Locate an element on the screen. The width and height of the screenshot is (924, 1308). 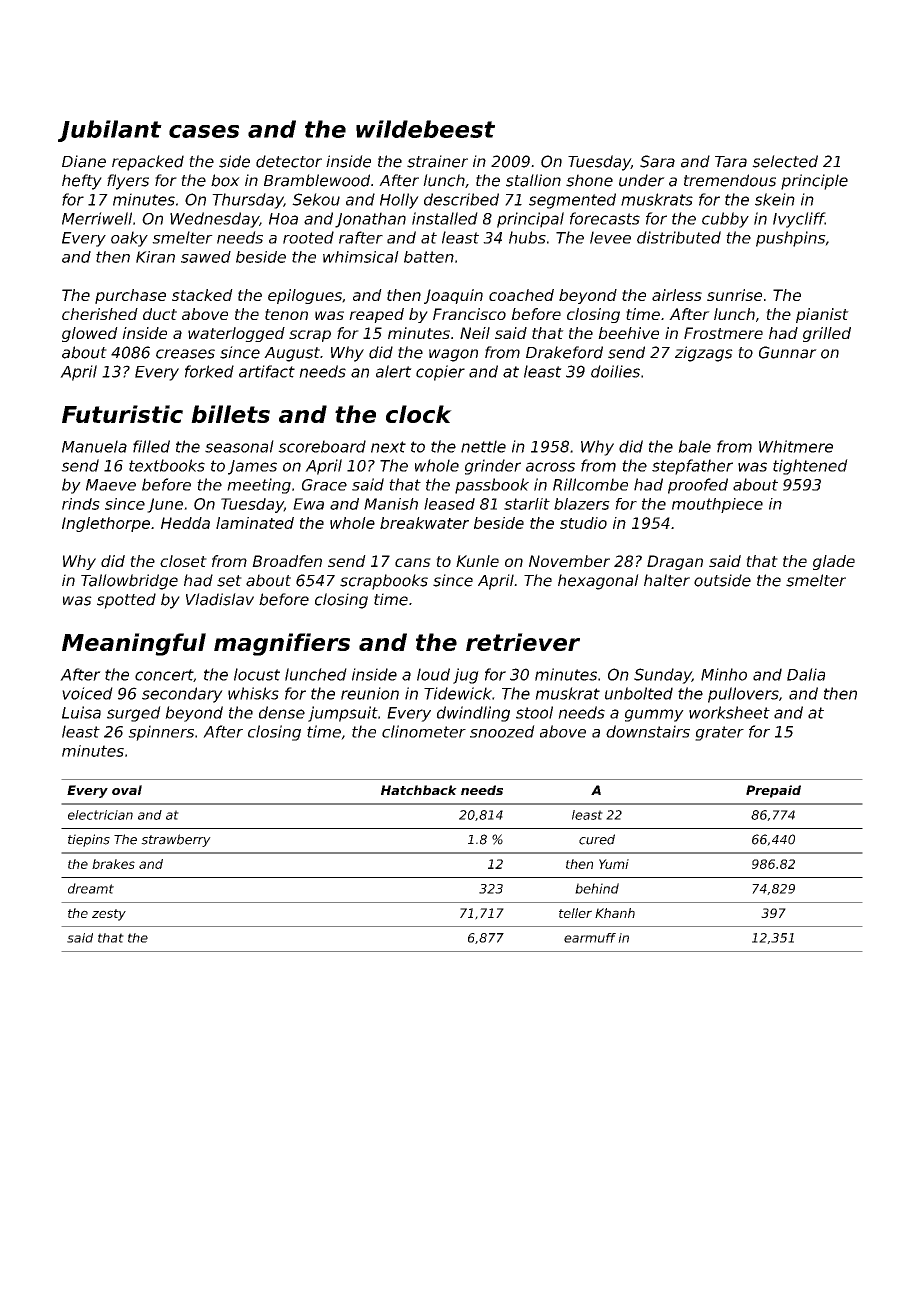
grinder is located at coordinates (493, 467).
